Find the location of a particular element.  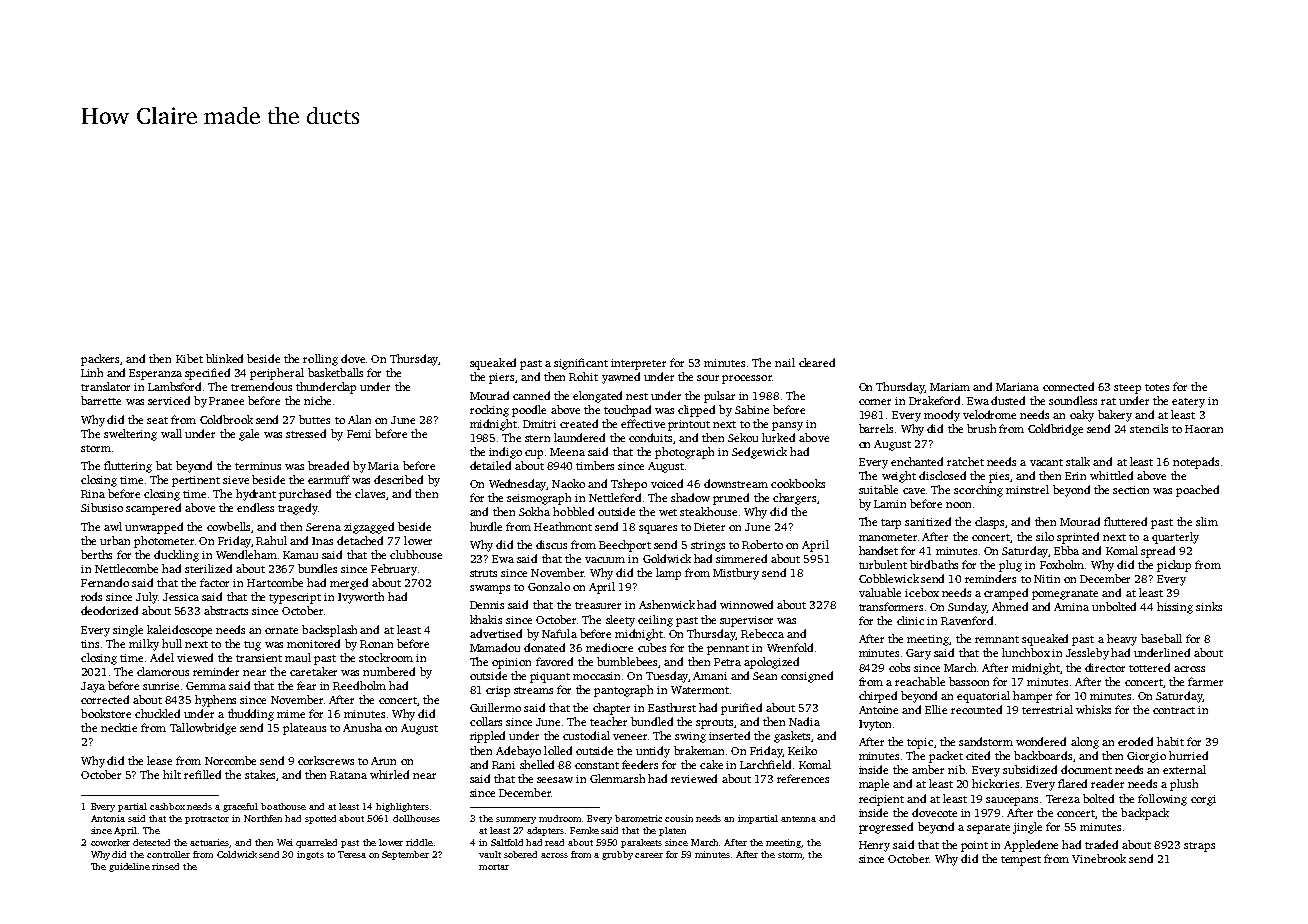

lurked is located at coordinates (778, 437).
